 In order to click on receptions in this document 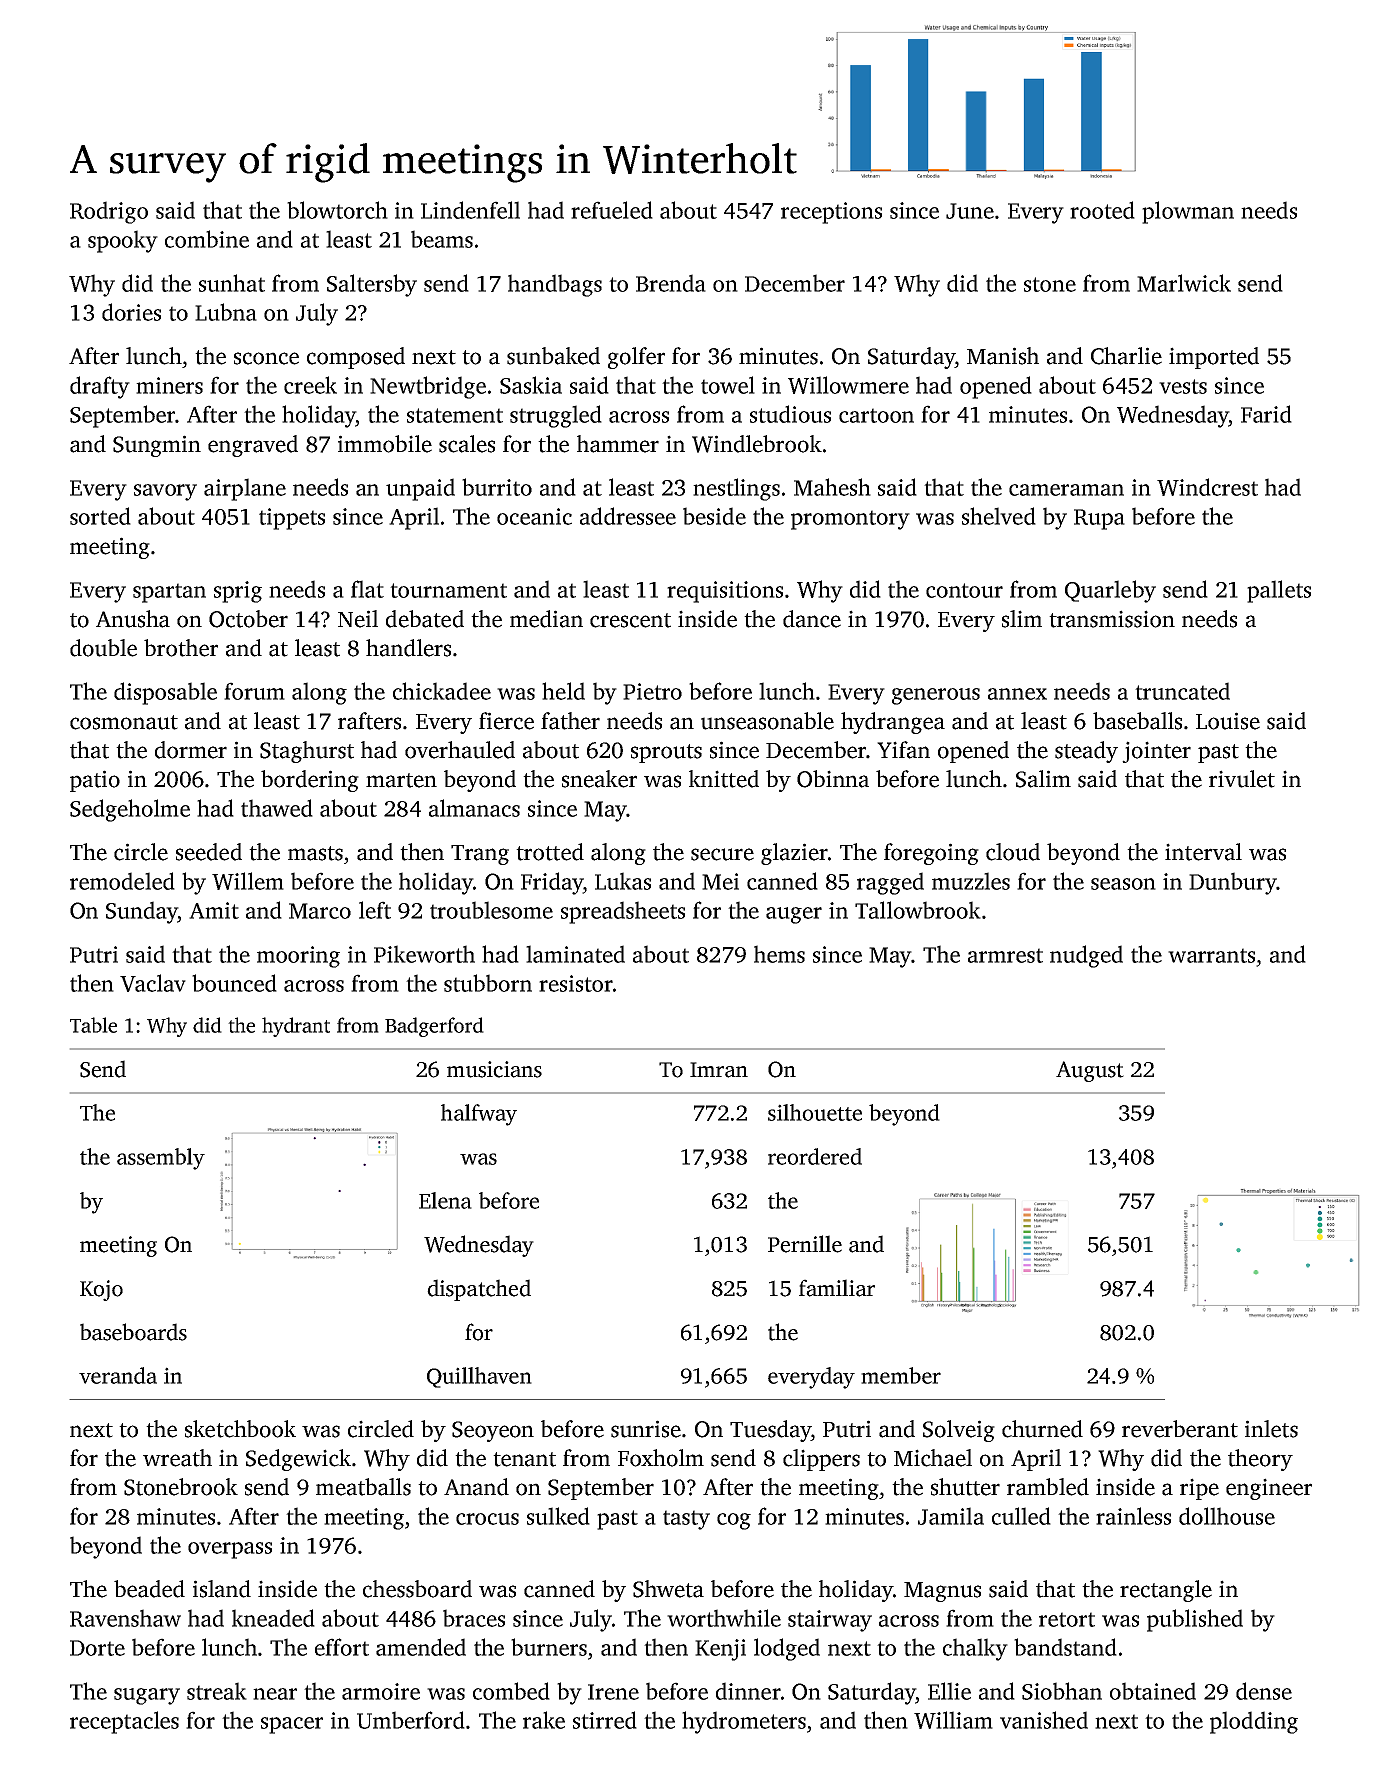, I will do `click(831, 213)`.
